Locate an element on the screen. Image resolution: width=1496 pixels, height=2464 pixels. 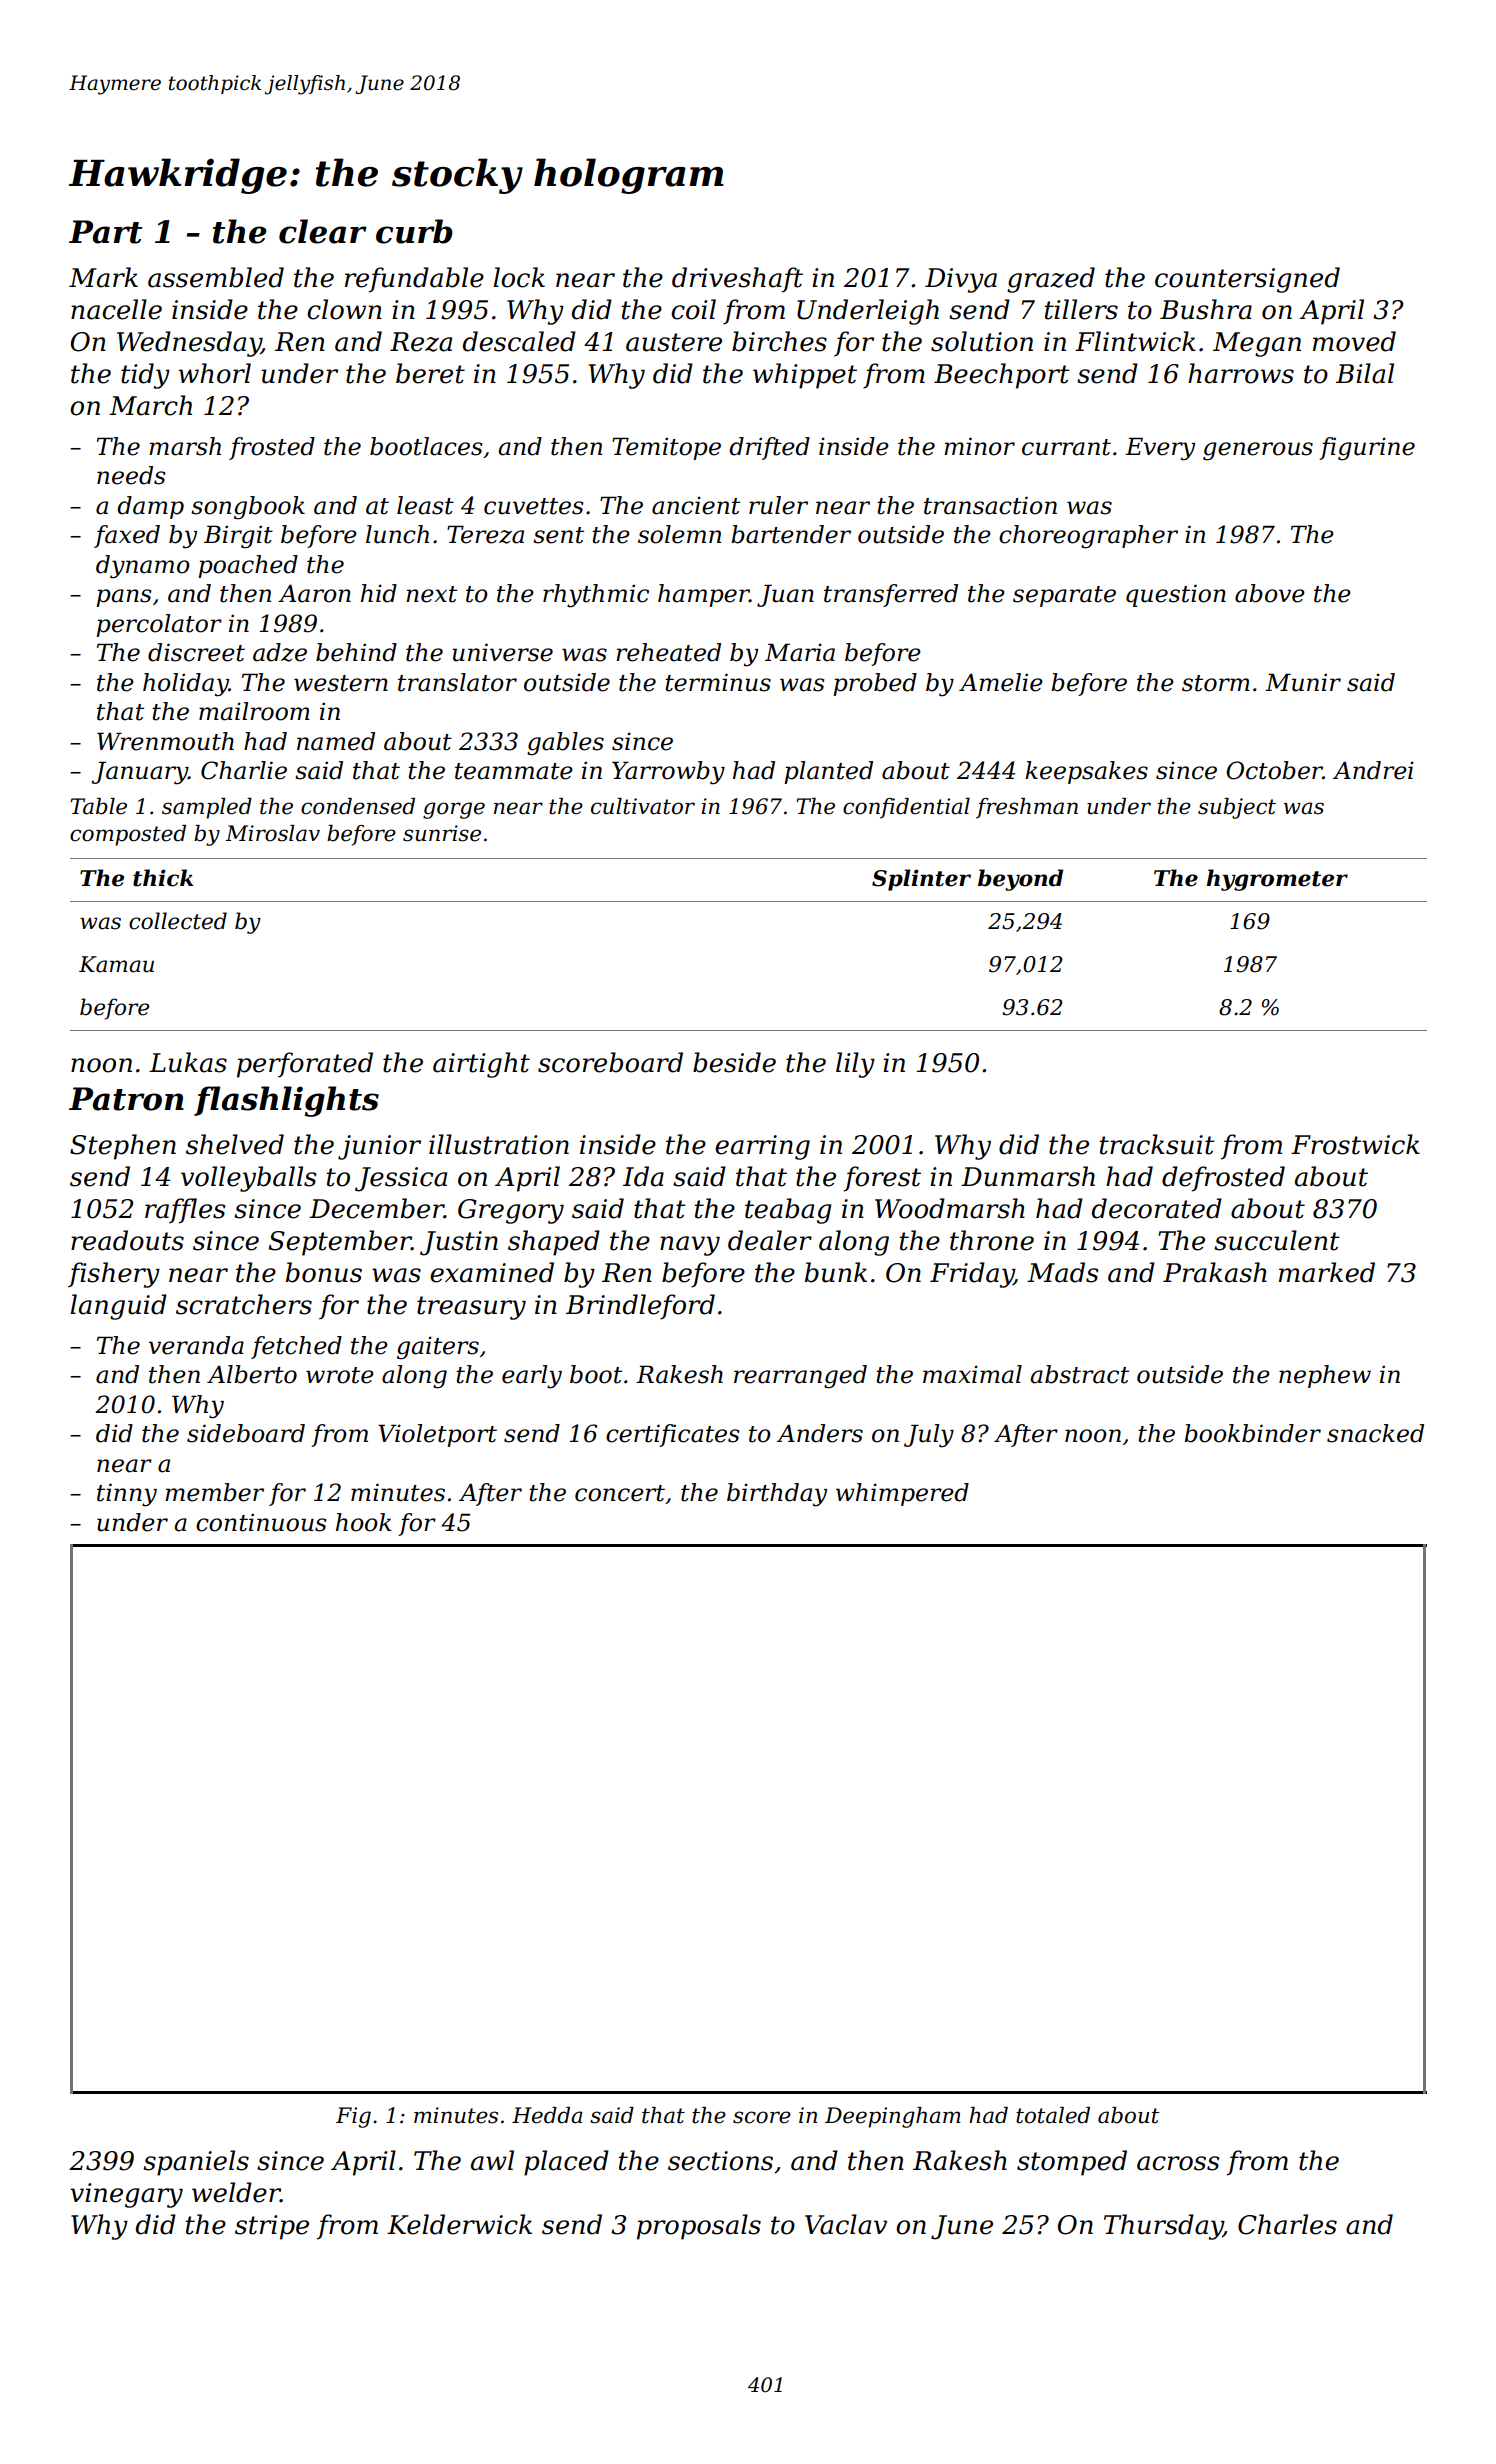
Munir is located at coordinates (1303, 682).
